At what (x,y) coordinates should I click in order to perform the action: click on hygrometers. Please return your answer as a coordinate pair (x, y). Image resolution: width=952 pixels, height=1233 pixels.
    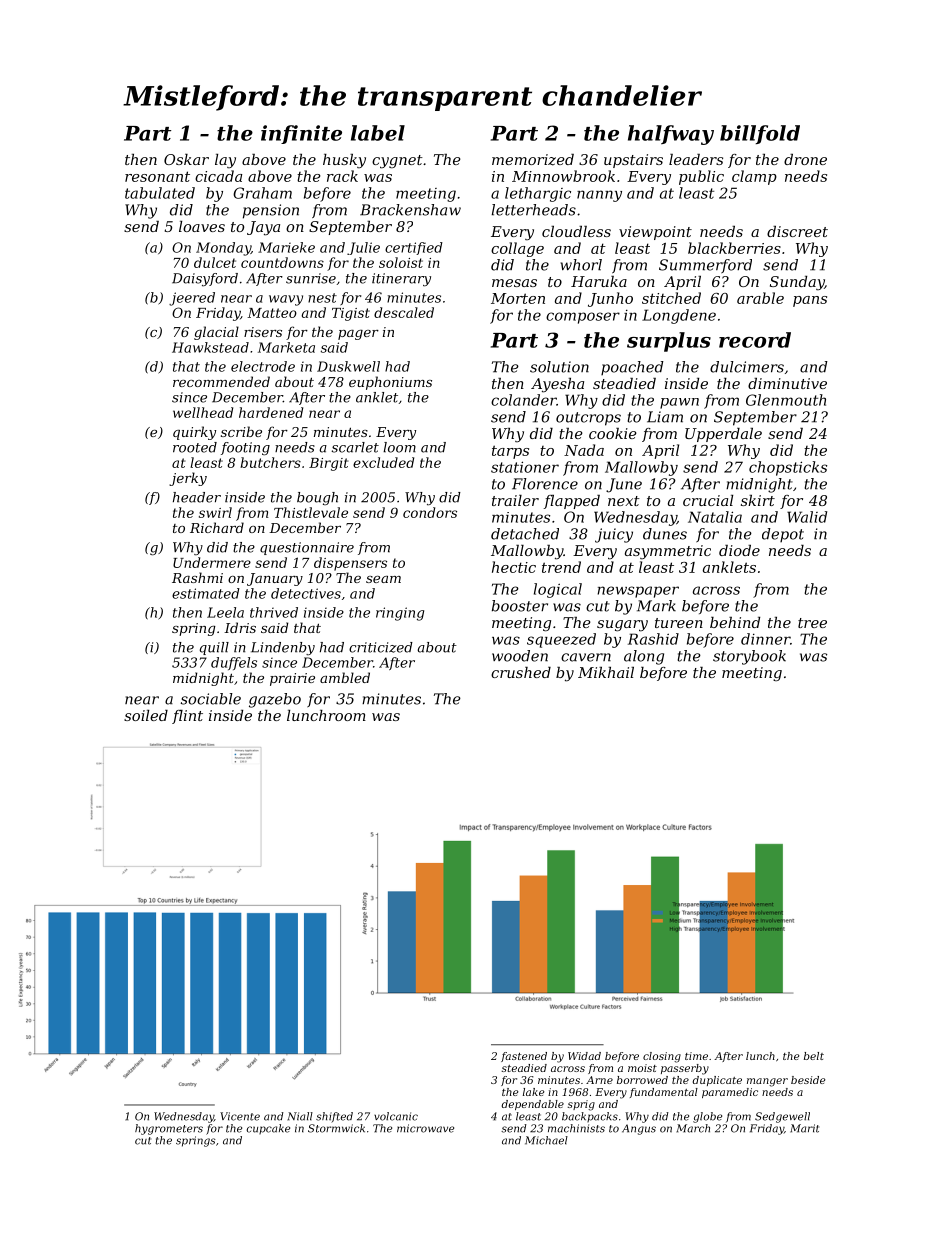
    Looking at the image, I should click on (169, 1129).
